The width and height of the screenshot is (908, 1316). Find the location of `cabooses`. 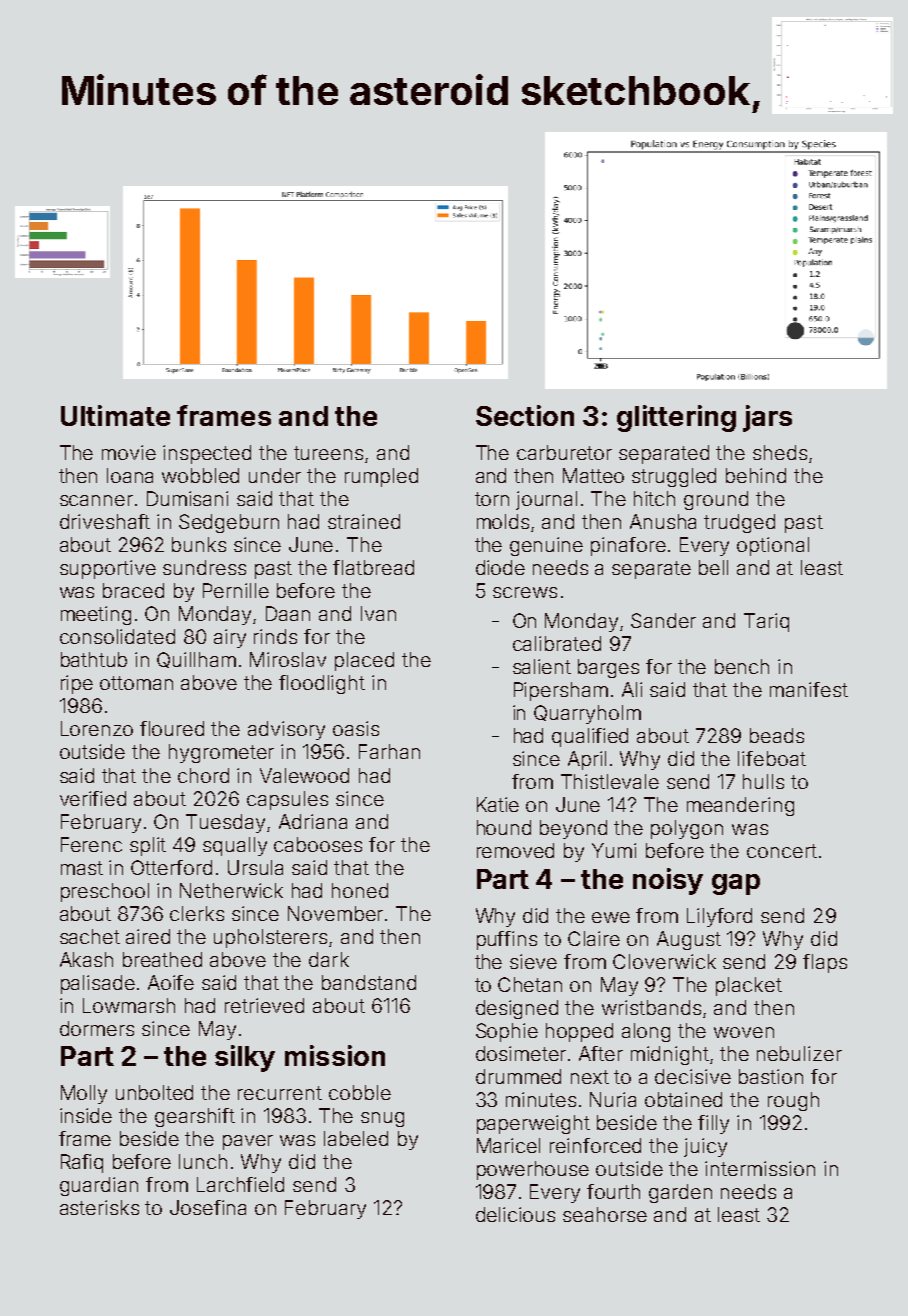

cabooses is located at coordinates (318, 844).
